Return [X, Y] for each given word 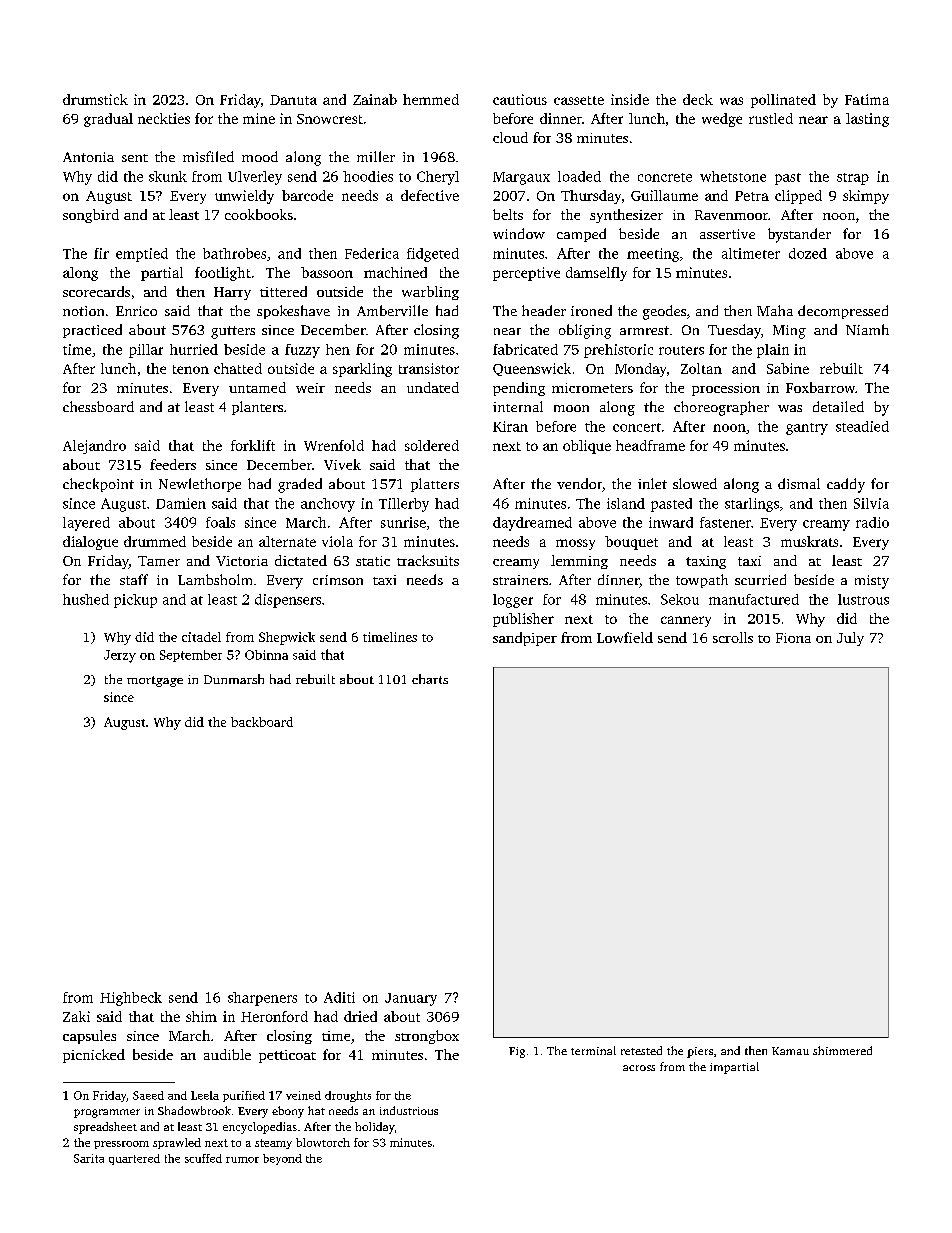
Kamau [790, 1051]
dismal [799, 483]
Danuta [293, 100]
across [639, 1068]
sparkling [362, 370]
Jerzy [120, 656]
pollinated [783, 101]
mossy [575, 544]
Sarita [89, 1158]
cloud [510, 137]
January [411, 999]
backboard [262, 722]
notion [83, 311]
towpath [702, 581]
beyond [282, 1159]
